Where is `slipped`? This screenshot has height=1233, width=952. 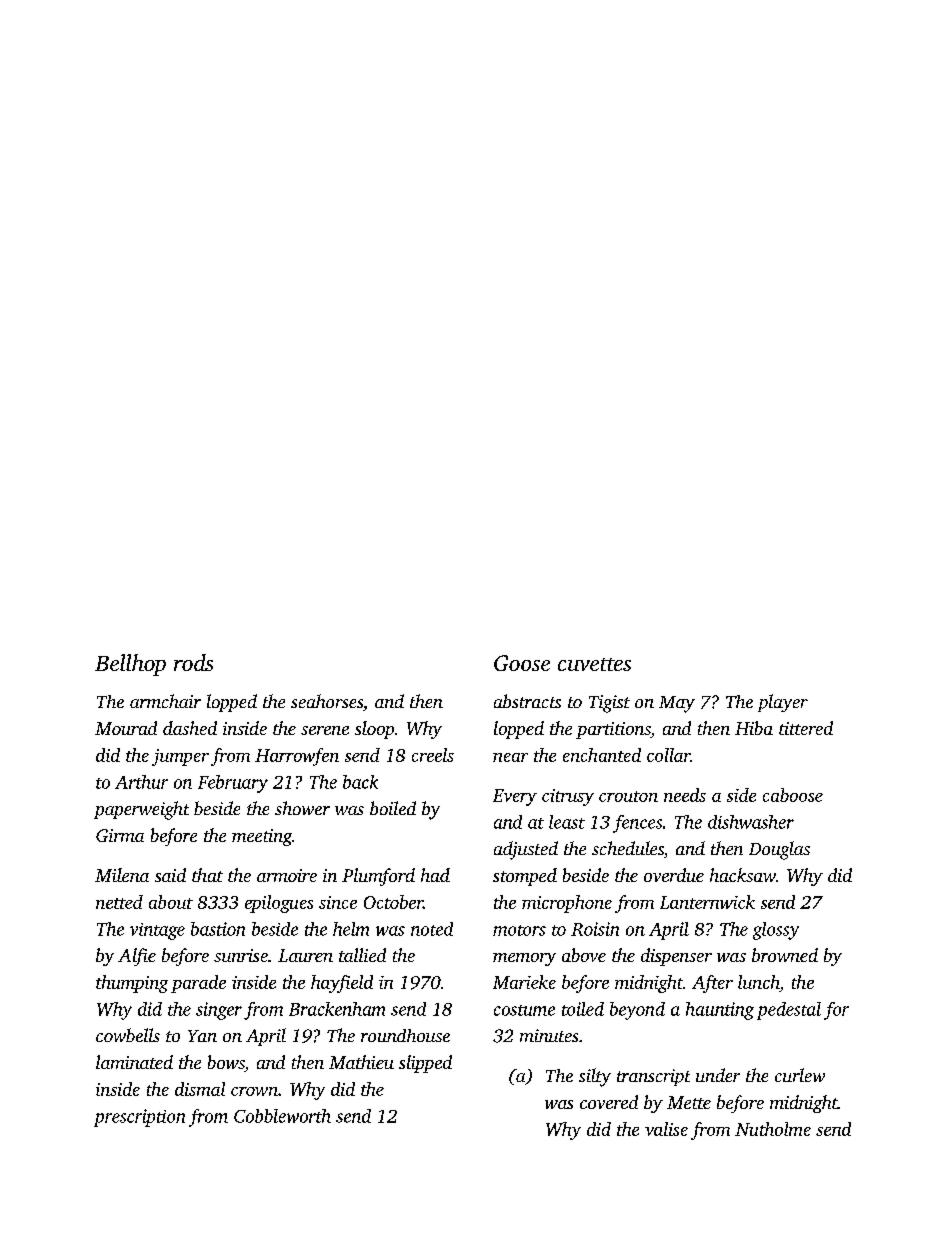
slipped is located at coordinates (425, 1064).
